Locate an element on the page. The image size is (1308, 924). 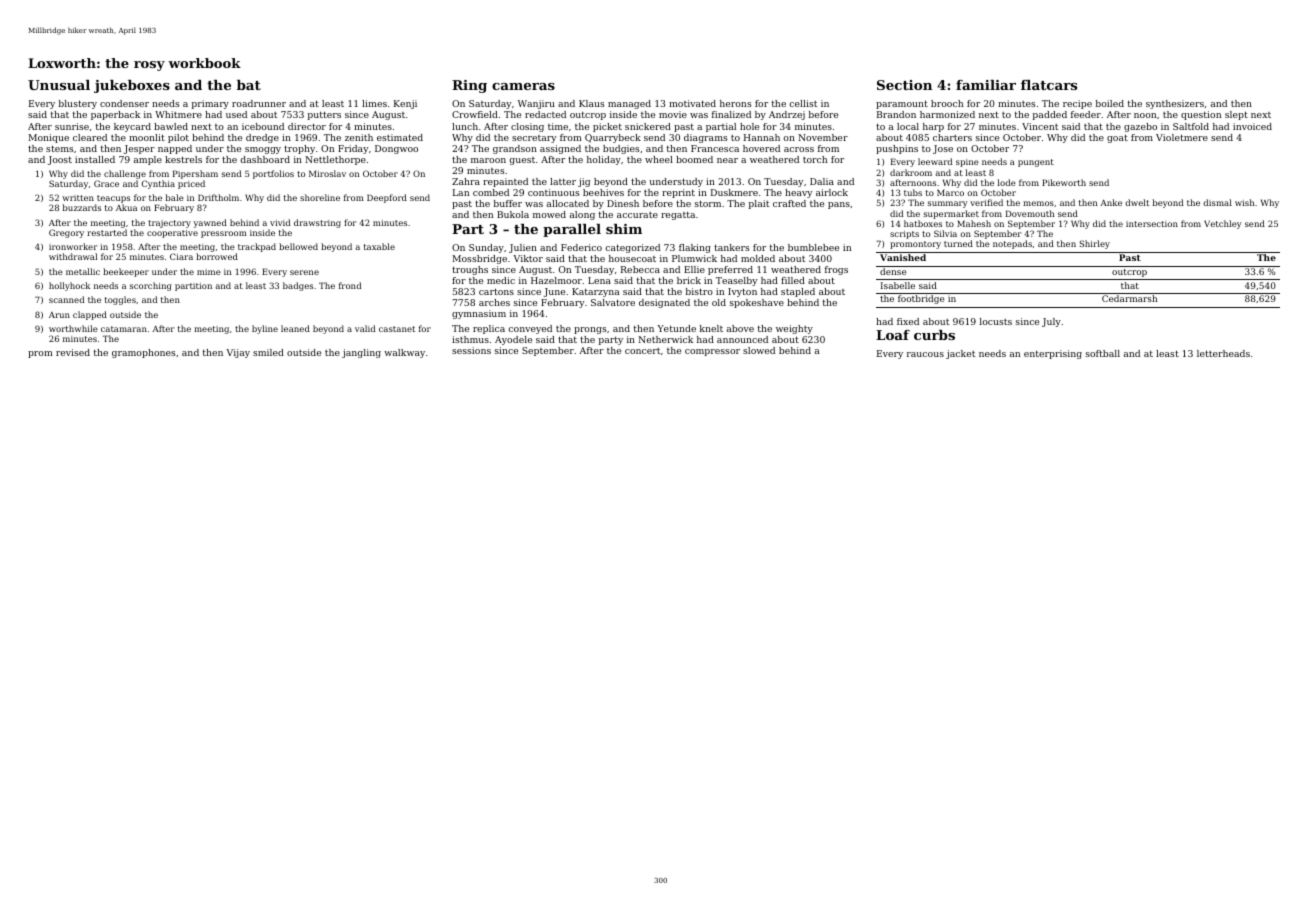
pressroom is located at coordinates (224, 234).
